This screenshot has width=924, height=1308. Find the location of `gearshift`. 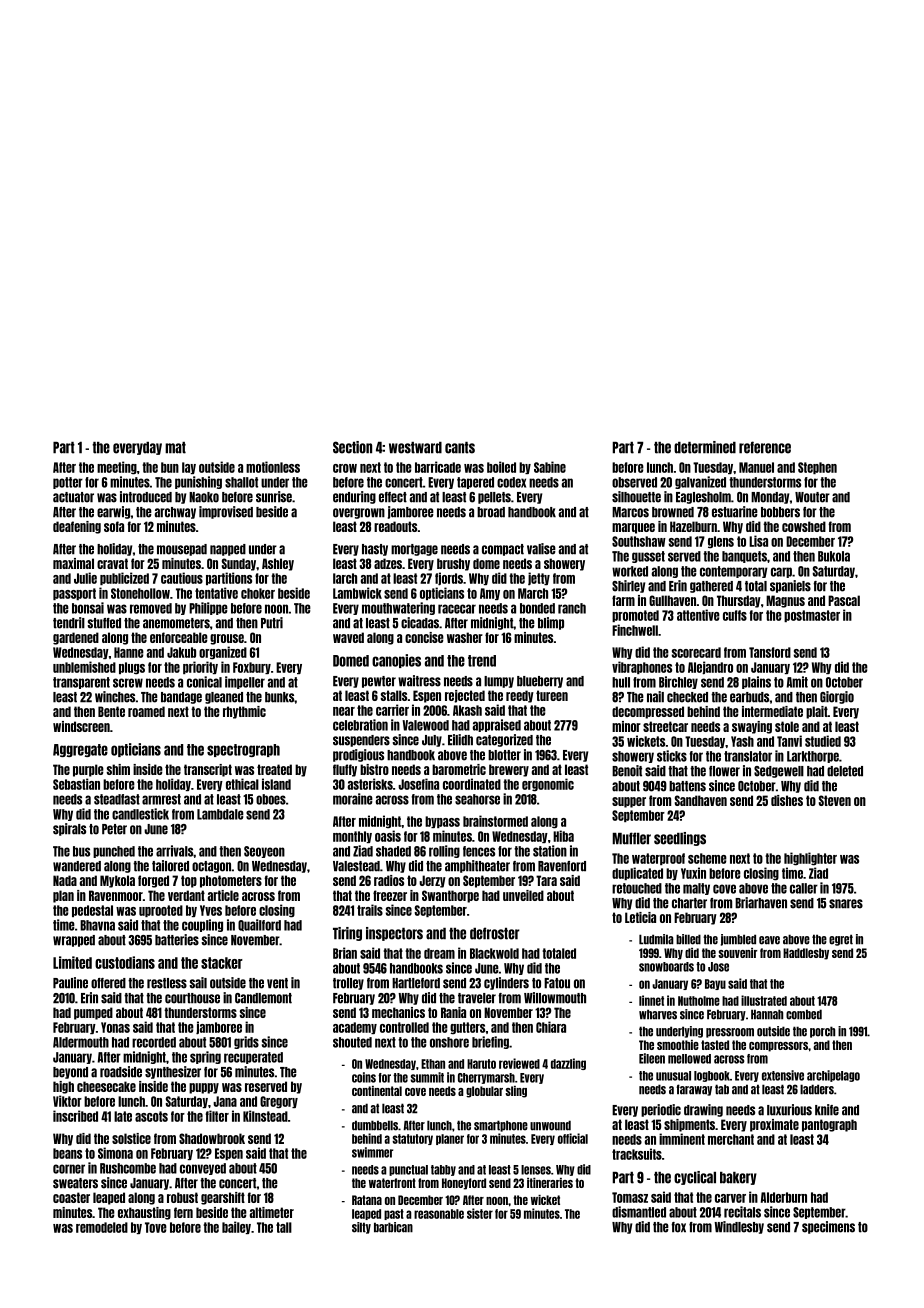

gearshift is located at coordinates (223, 1198).
